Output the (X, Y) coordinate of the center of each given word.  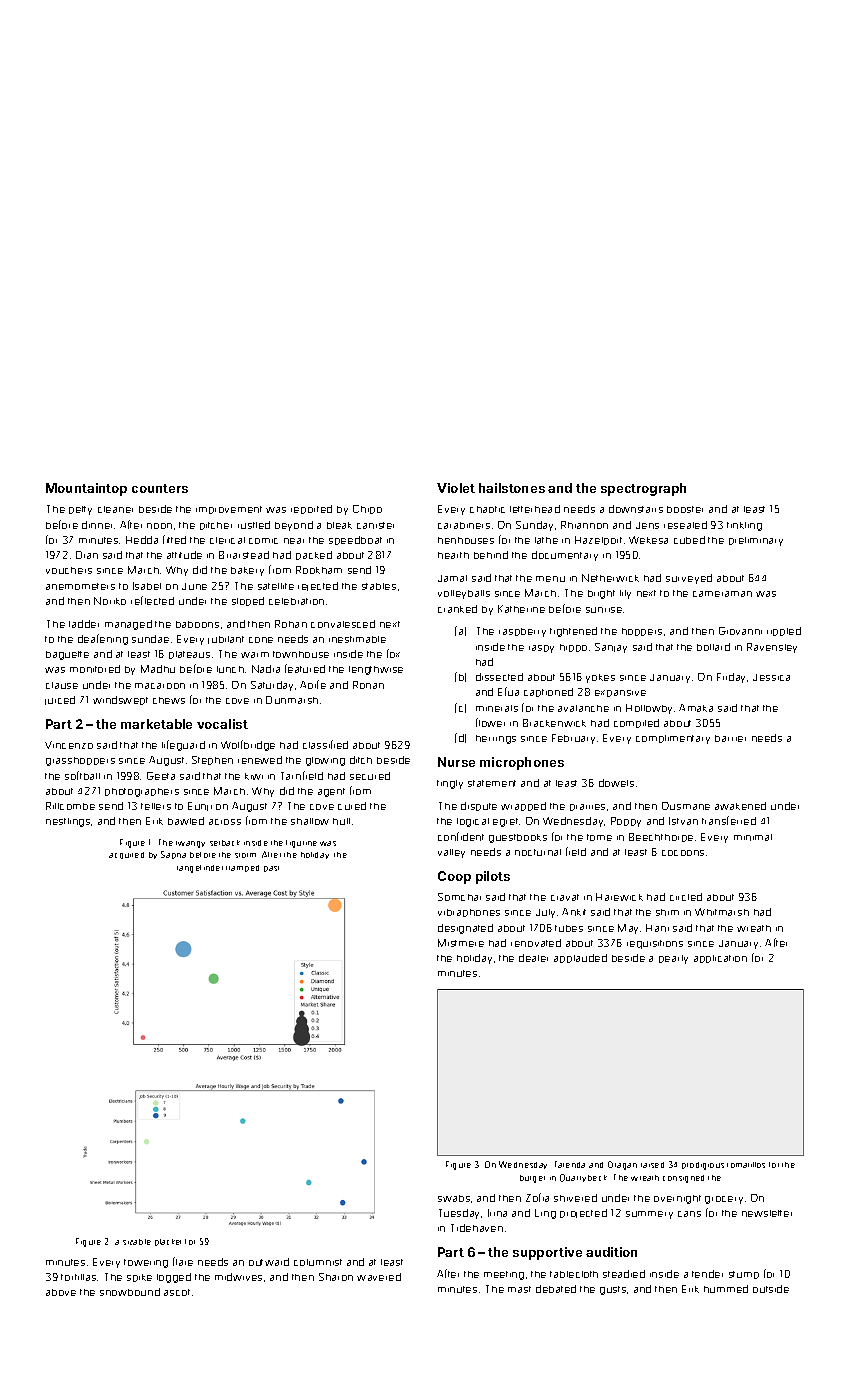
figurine (301, 844)
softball (82, 775)
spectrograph (643, 489)
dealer (533, 958)
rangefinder (200, 869)
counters (160, 488)
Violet (456, 488)
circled (686, 897)
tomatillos (746, 1165)
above (61, 1292)
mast (519, 1289)
